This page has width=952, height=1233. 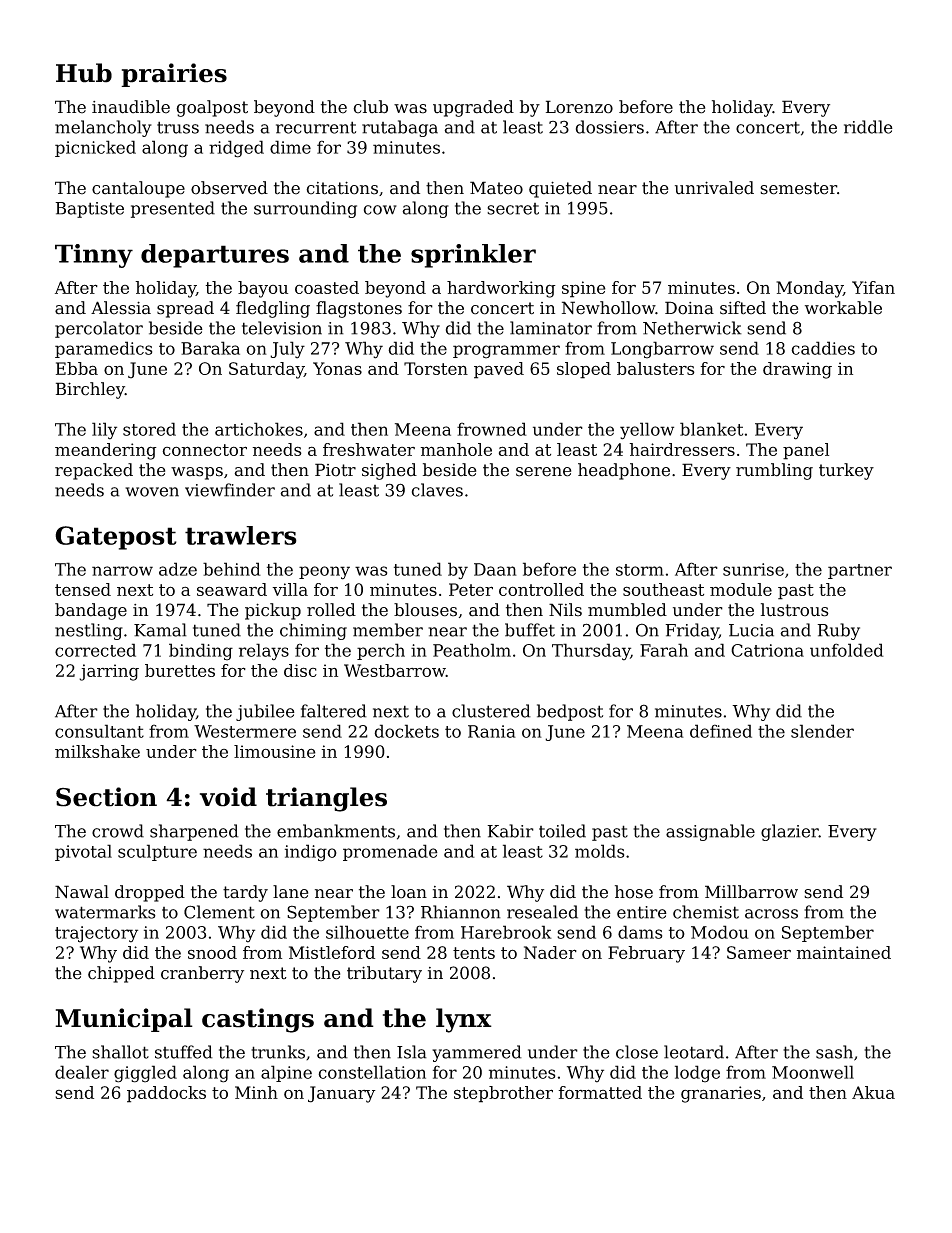 I want to click on faltered, so click(x=334, y=711).
